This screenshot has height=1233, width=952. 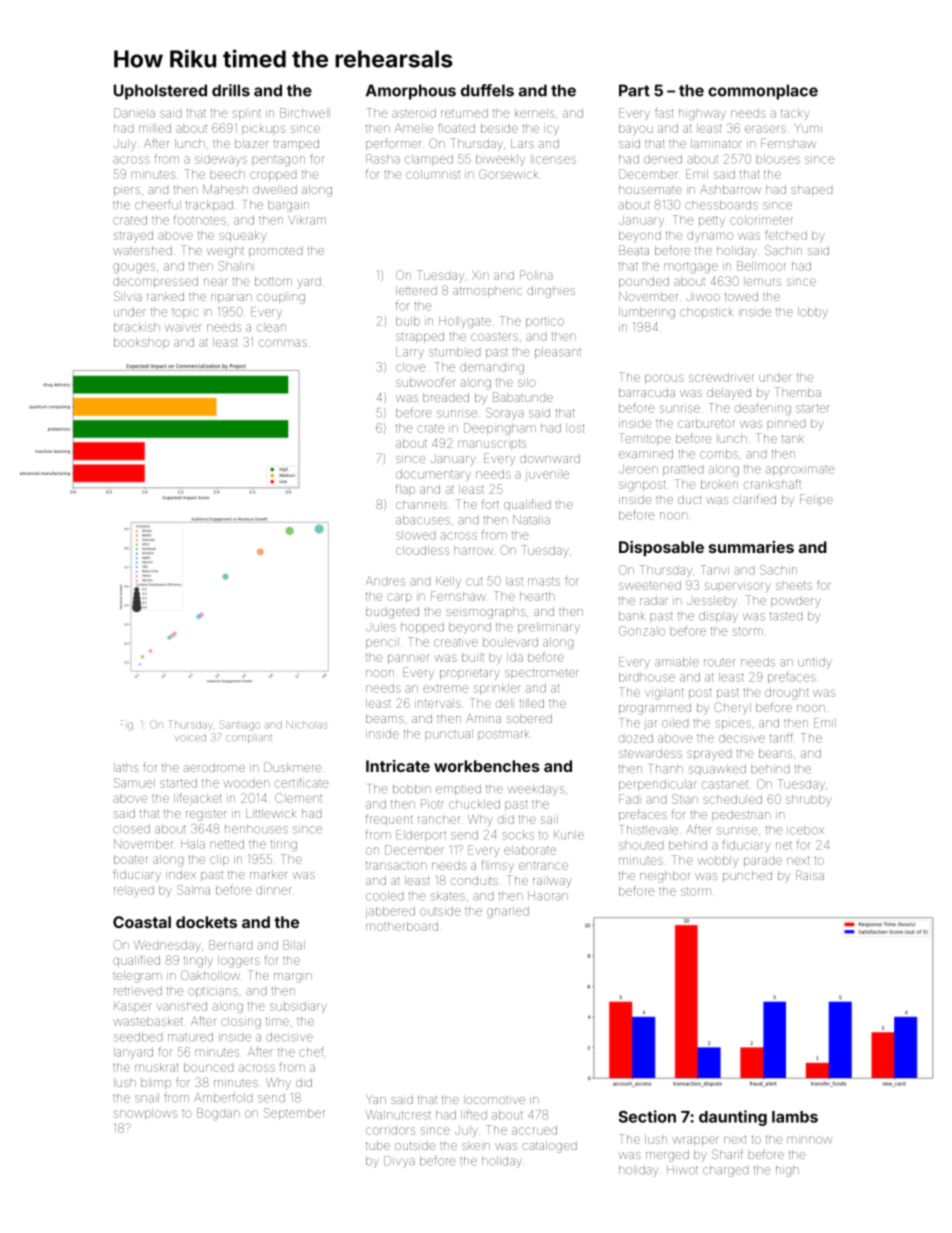 What do you see at coordinates (763, 409) in the screenshot?
I see `deafening` at bounding box center [763, 409].
